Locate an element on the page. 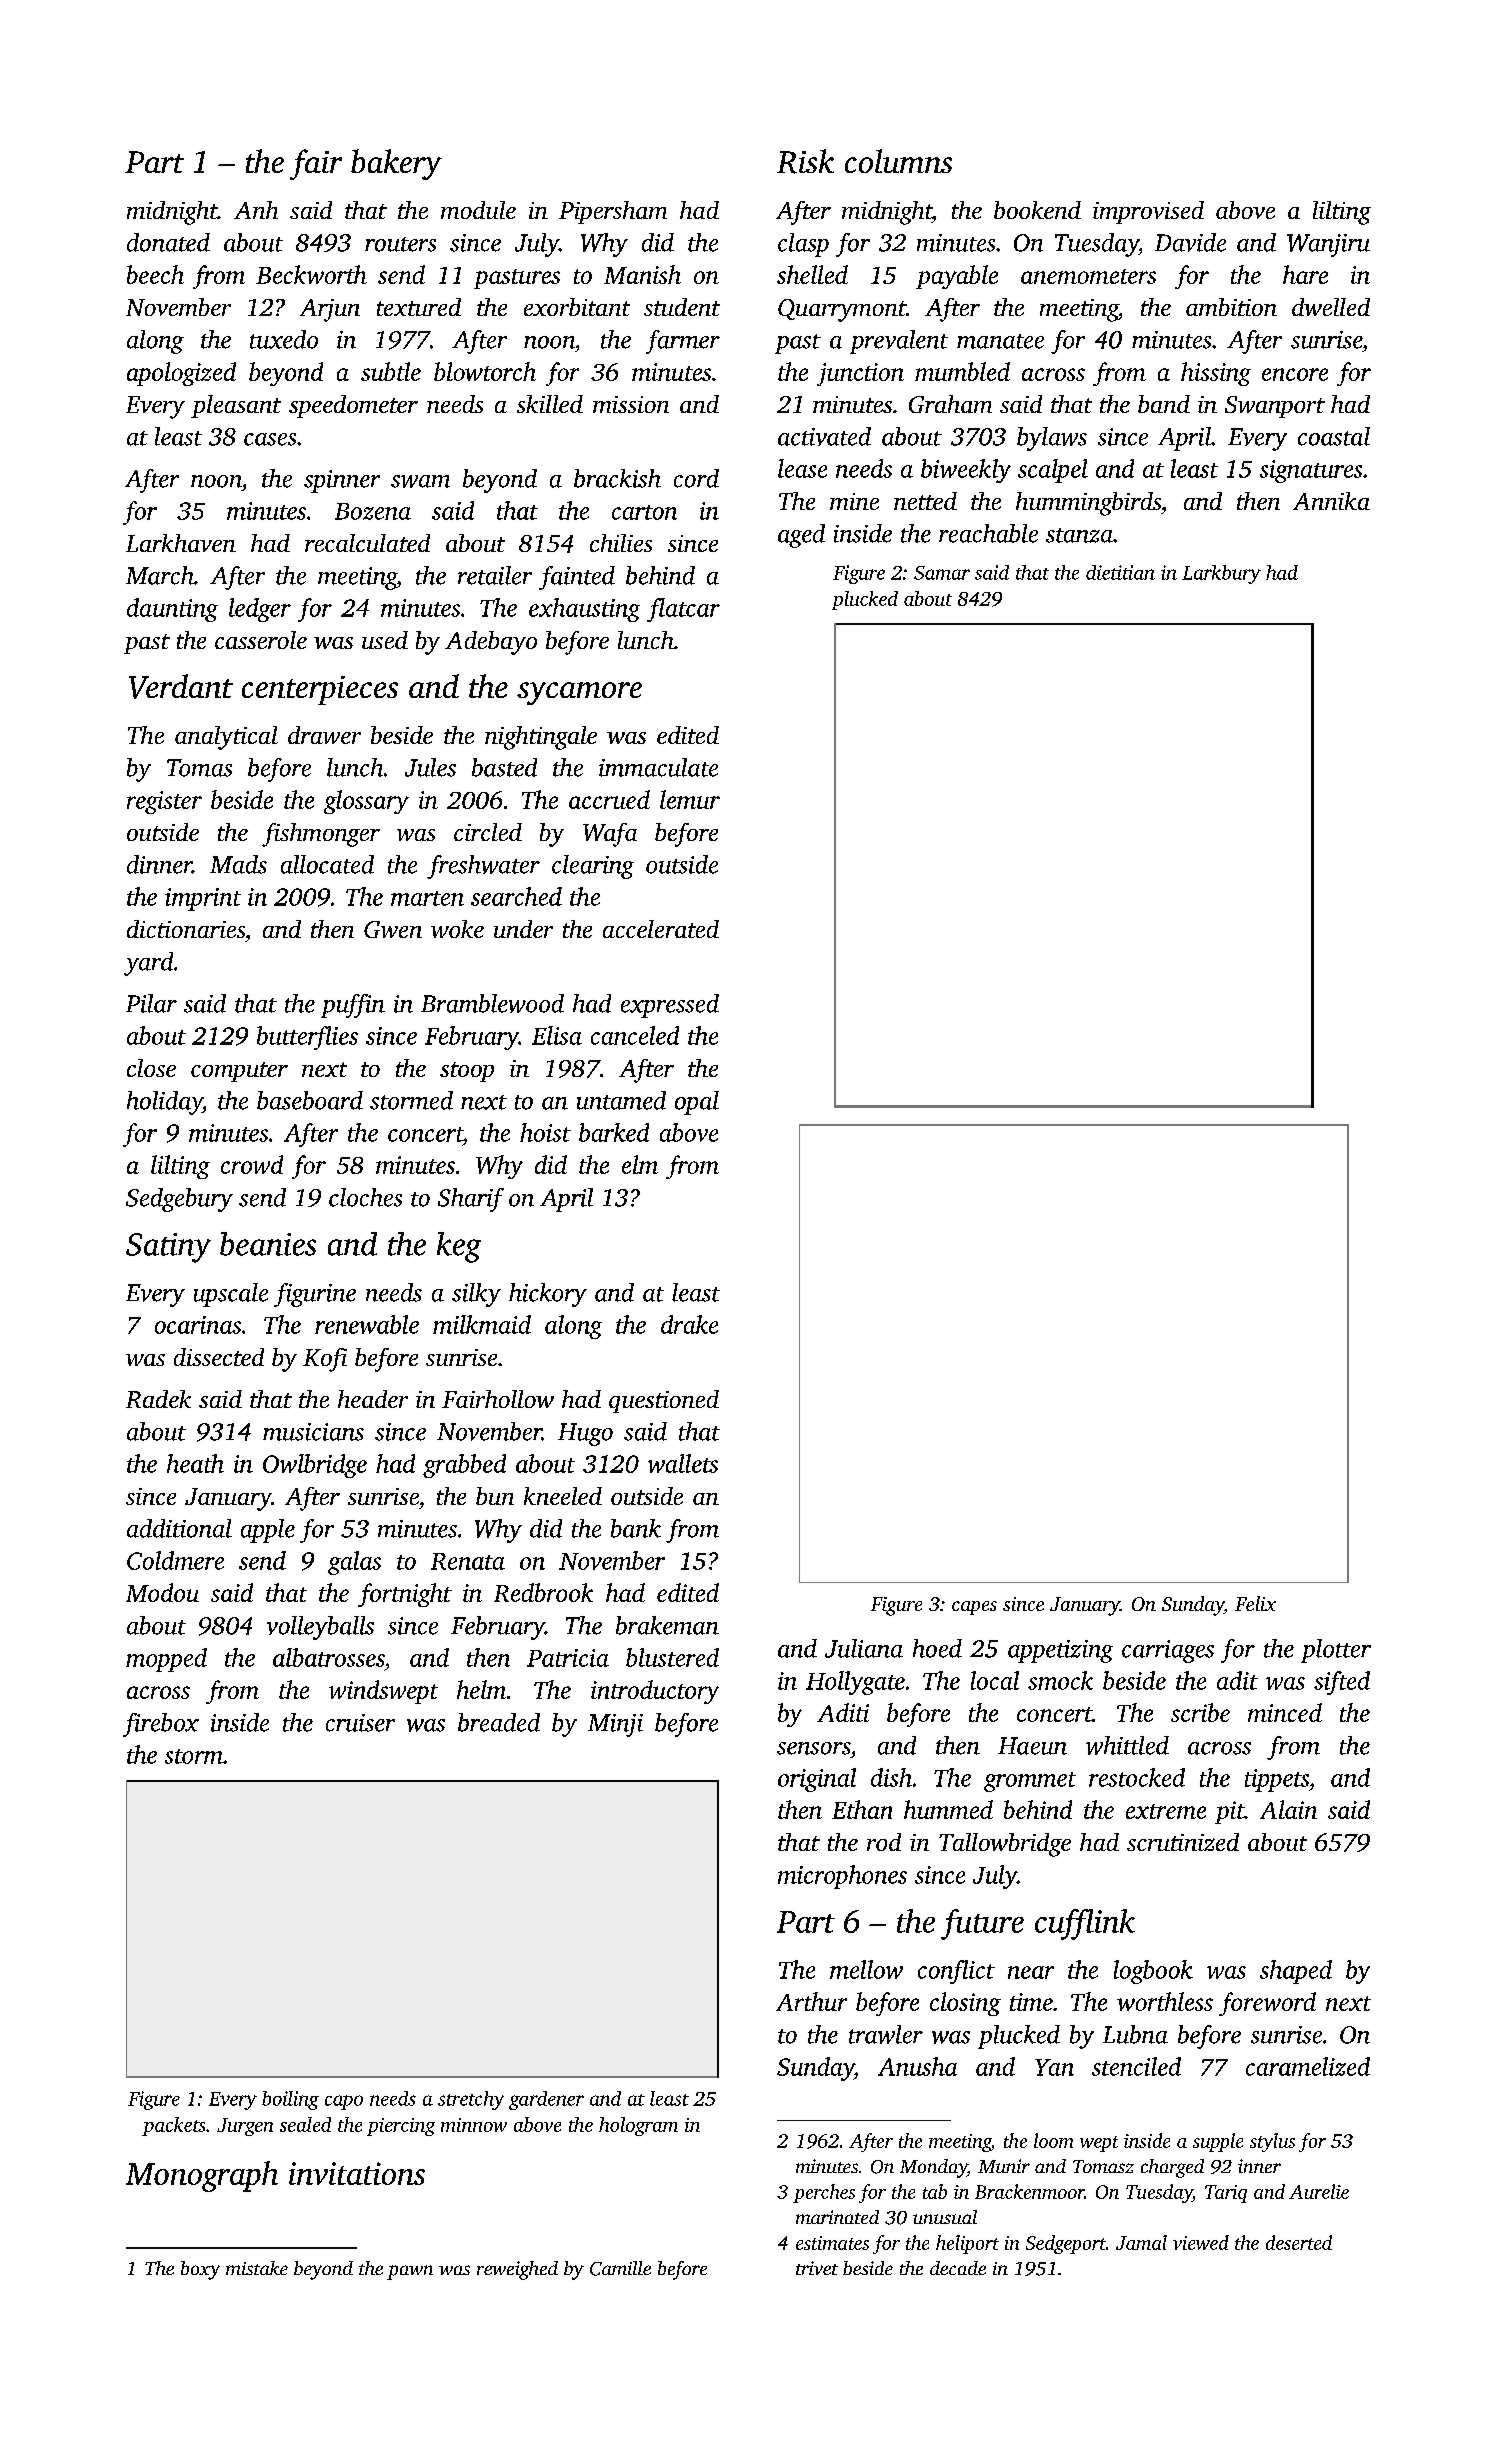 Image resolution: width=1496 pixels, height=2464 pixels. Felix is located at coordinates (1255, 1603).
